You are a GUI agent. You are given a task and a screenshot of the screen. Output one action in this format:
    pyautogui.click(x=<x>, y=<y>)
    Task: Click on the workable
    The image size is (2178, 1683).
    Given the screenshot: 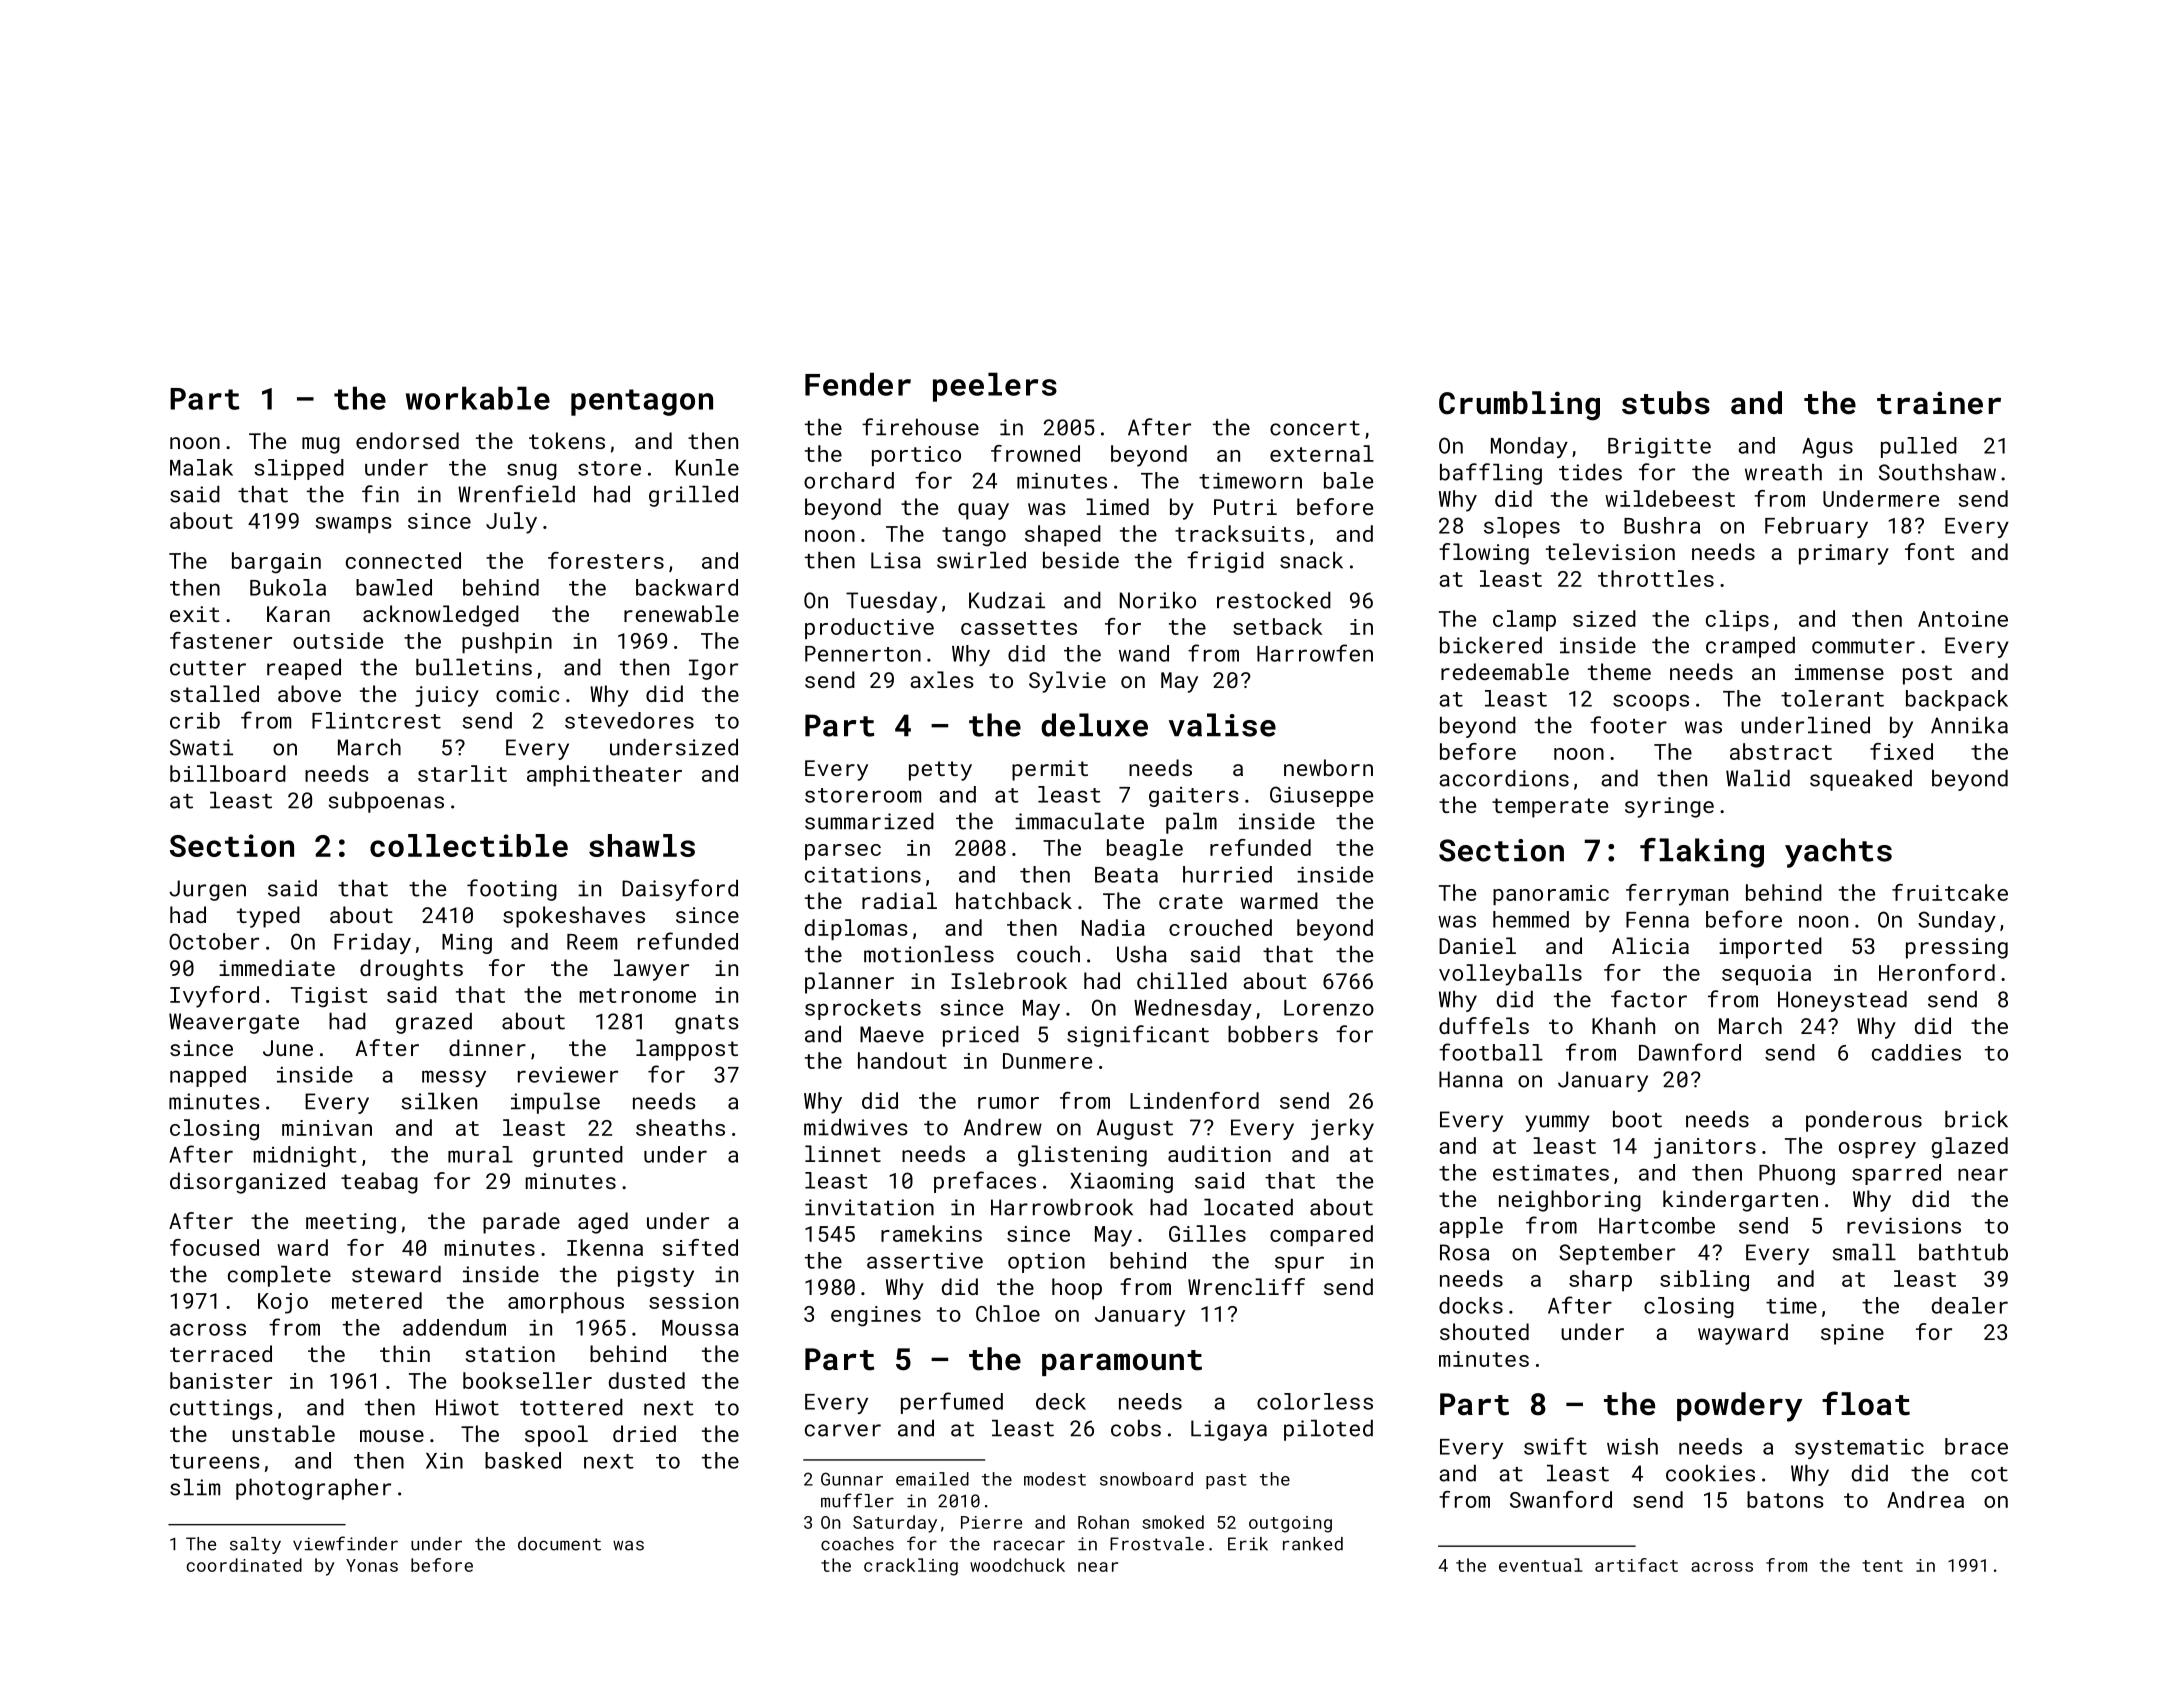 What is the action you would take?
    pyautogui.click(x=478, y=398)
